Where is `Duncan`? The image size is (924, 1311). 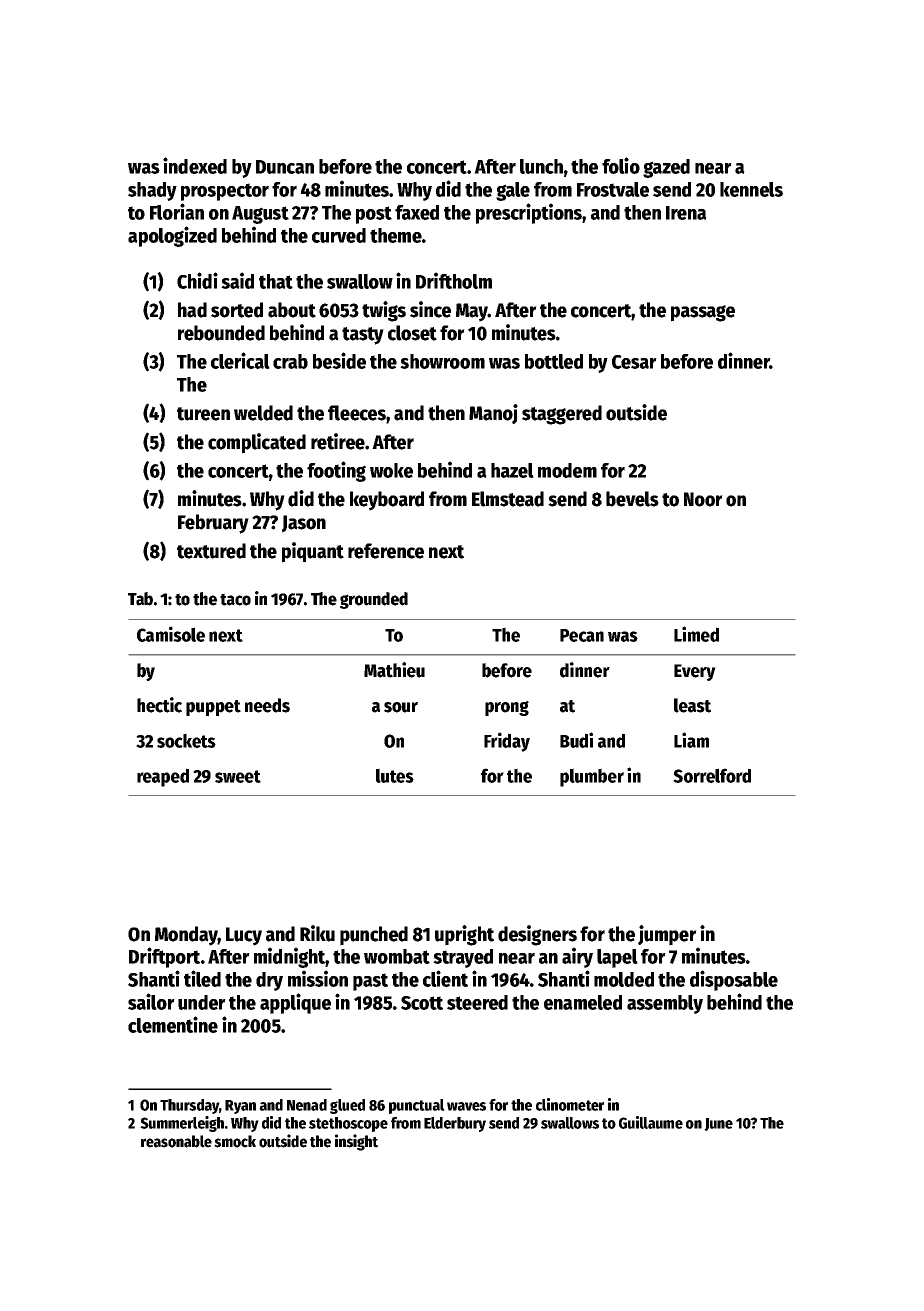 Duncan is located at coordinates (285, 167).
